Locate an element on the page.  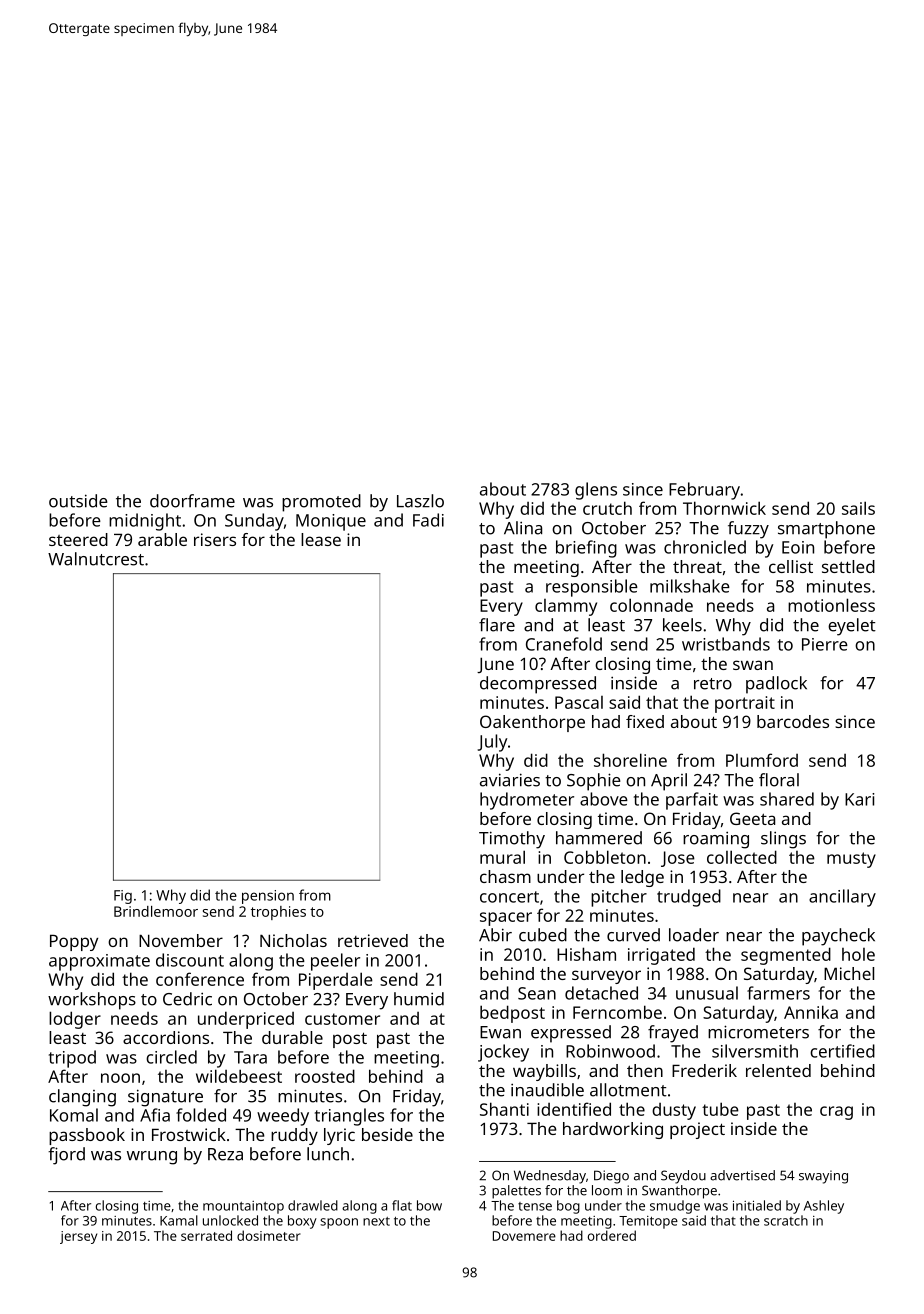
arable is located at coordinates (162, 539).
